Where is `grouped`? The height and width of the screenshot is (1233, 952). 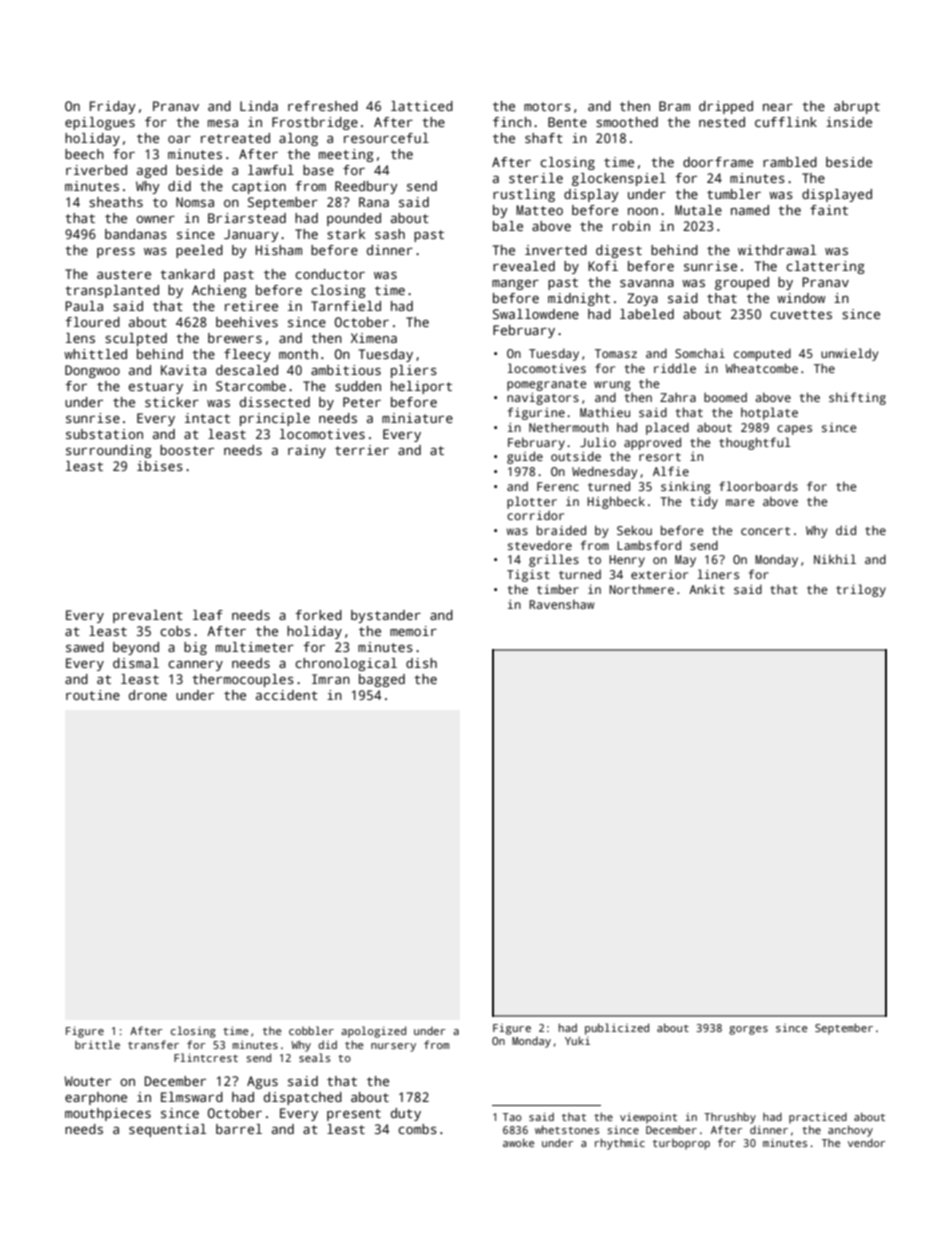 grouped is located at coordinates (742, 283).
